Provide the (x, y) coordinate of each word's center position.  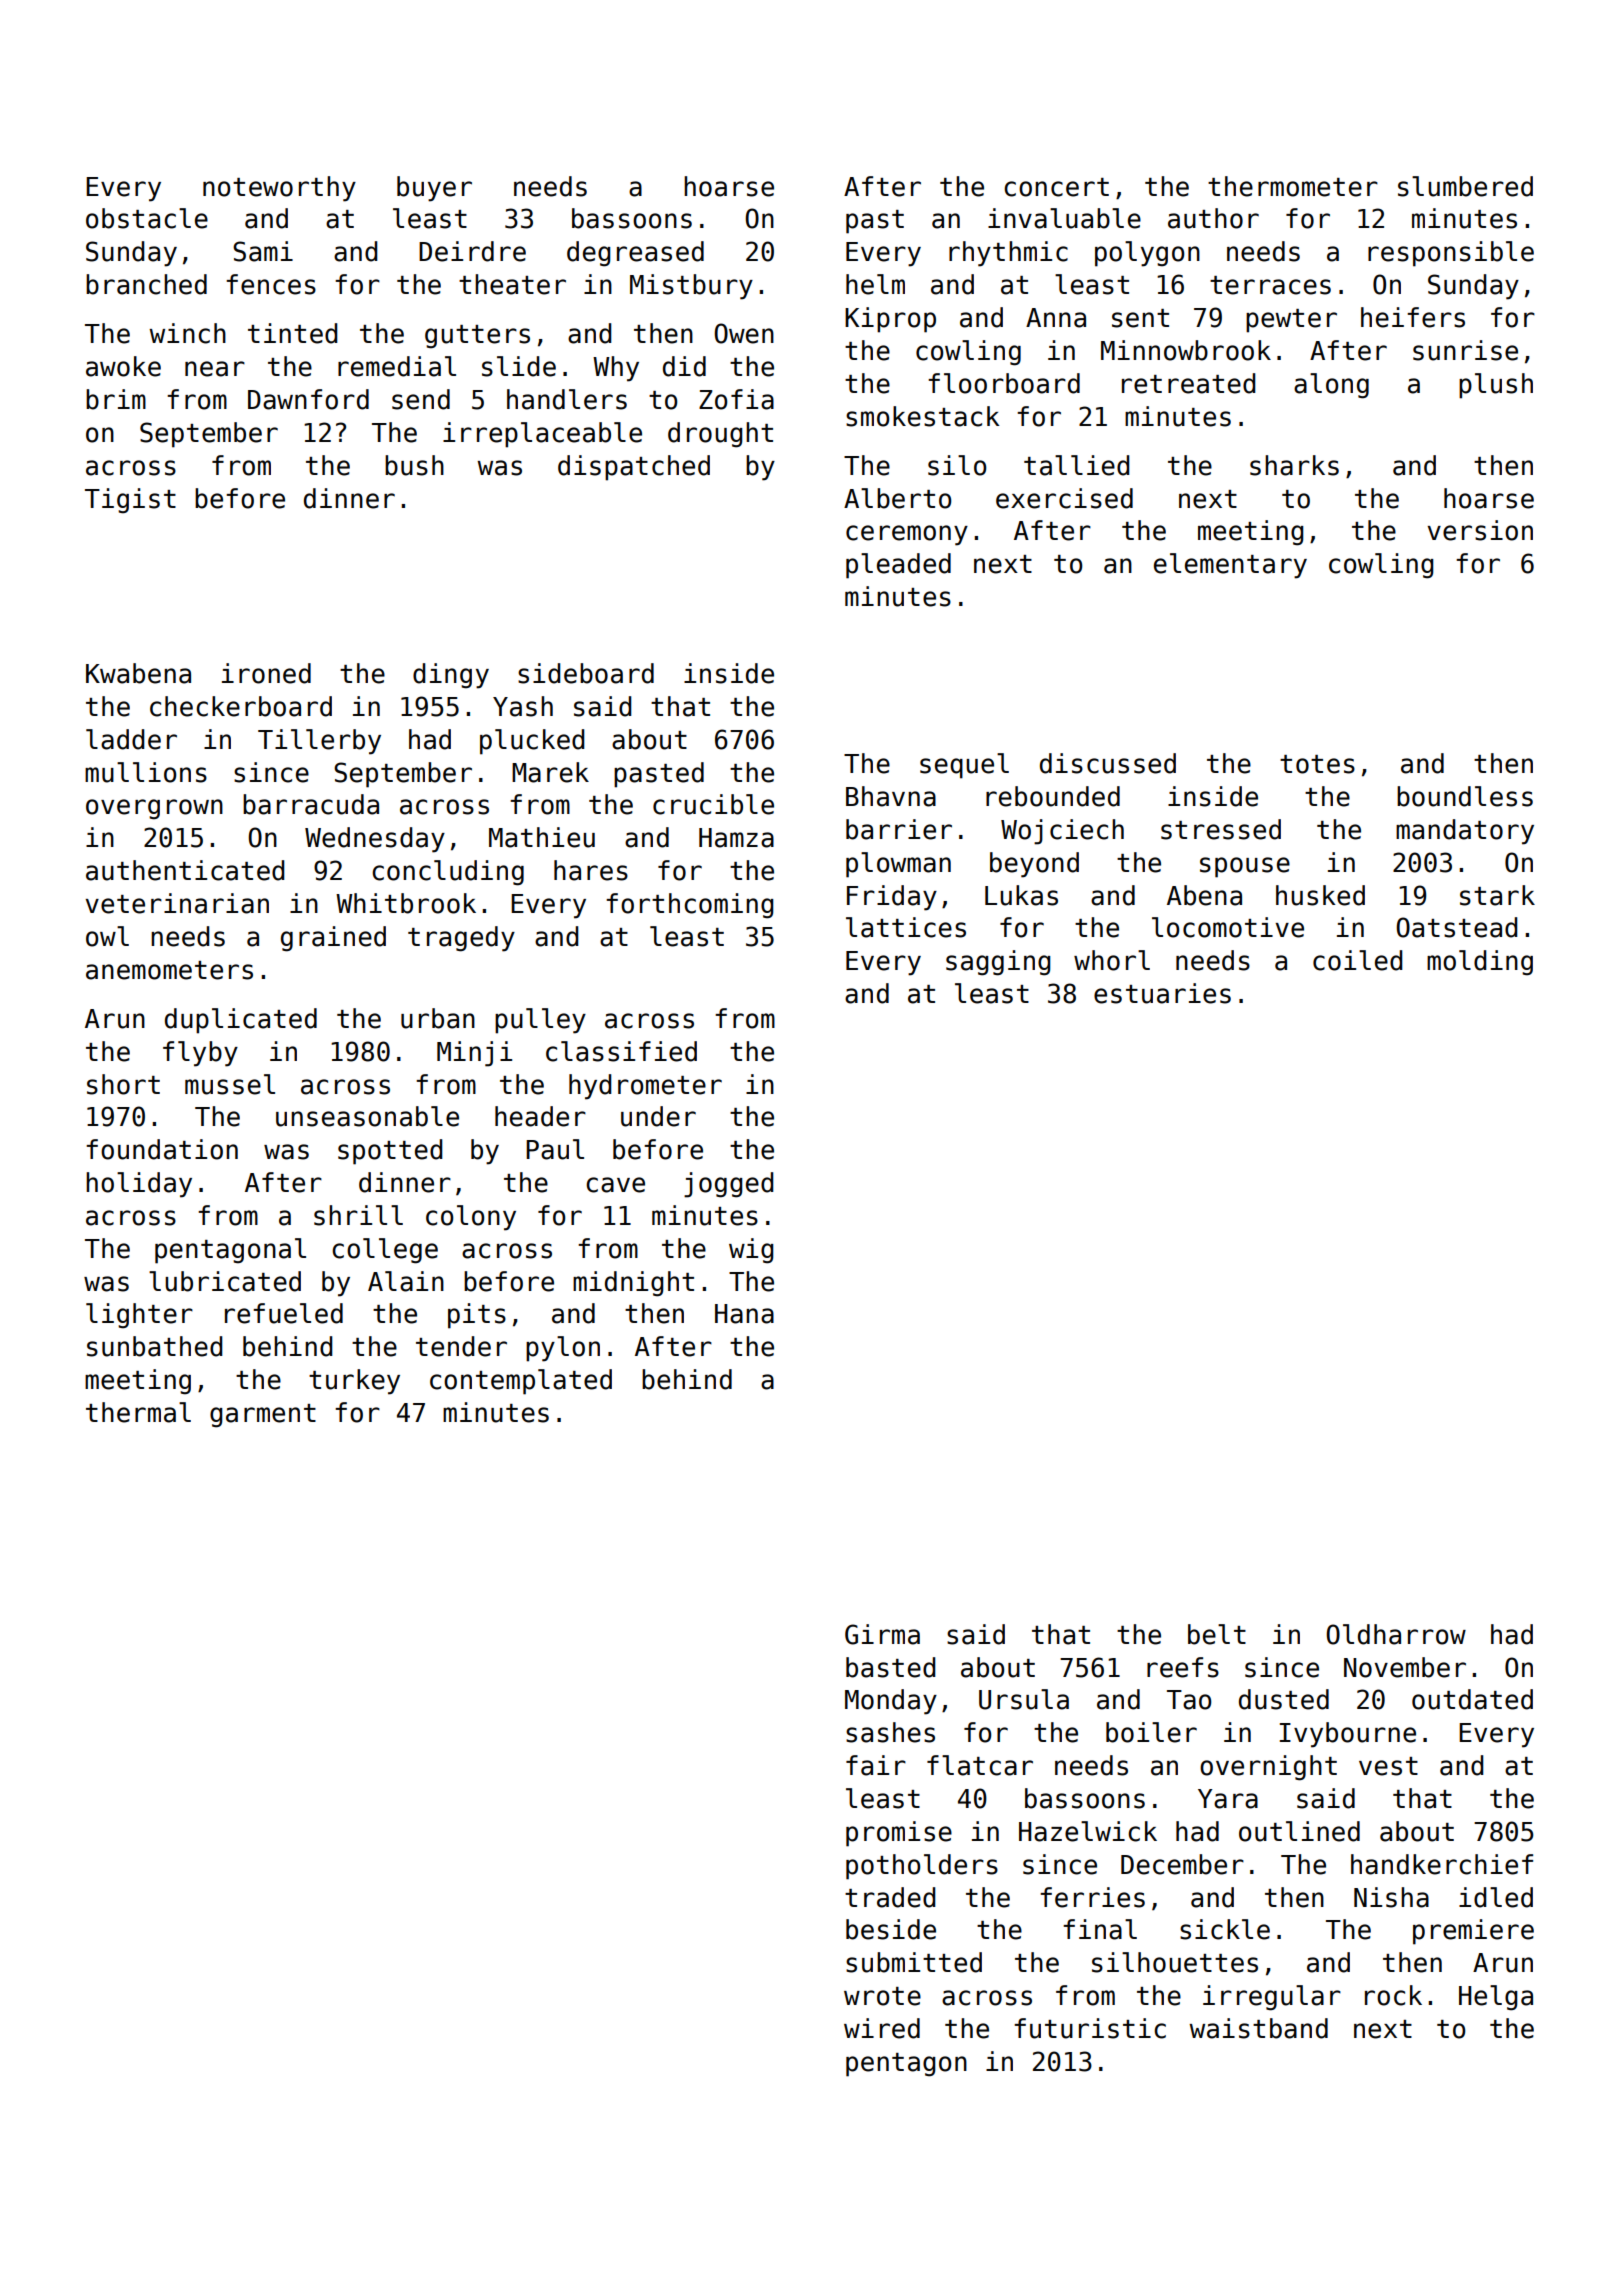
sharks (1294, 465)
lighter (139, 1316)
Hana (744, 1314)
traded (890, 1897)
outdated (1472, 1699)
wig (751, 1251)
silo (957, 465)
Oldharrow (1396, 1634)
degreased (635, 254)
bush (414, 465)
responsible (1451, 254)
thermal (138, 1412)
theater (512, 284)
